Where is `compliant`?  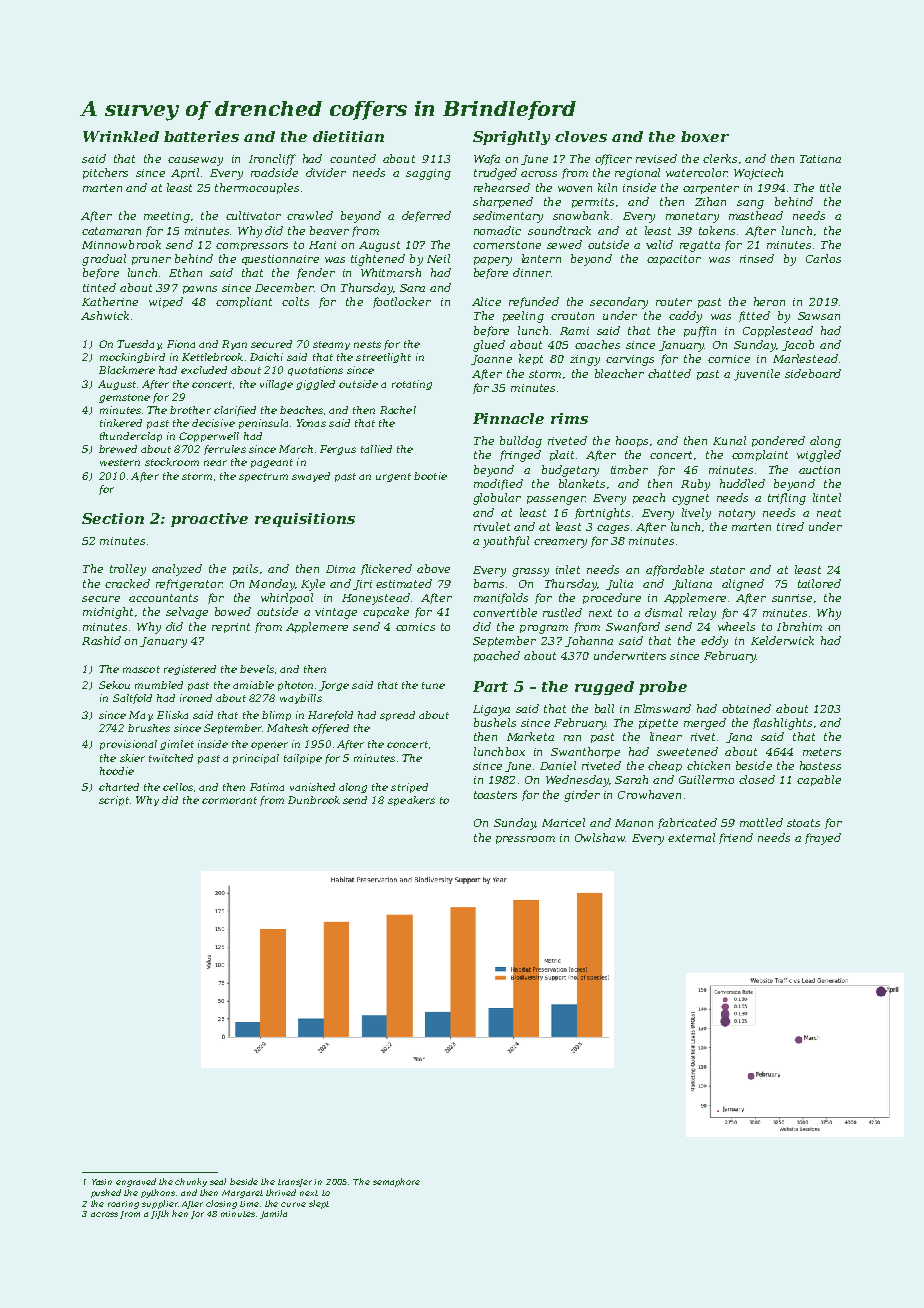 compliant is located at coordinates (244, 302).
